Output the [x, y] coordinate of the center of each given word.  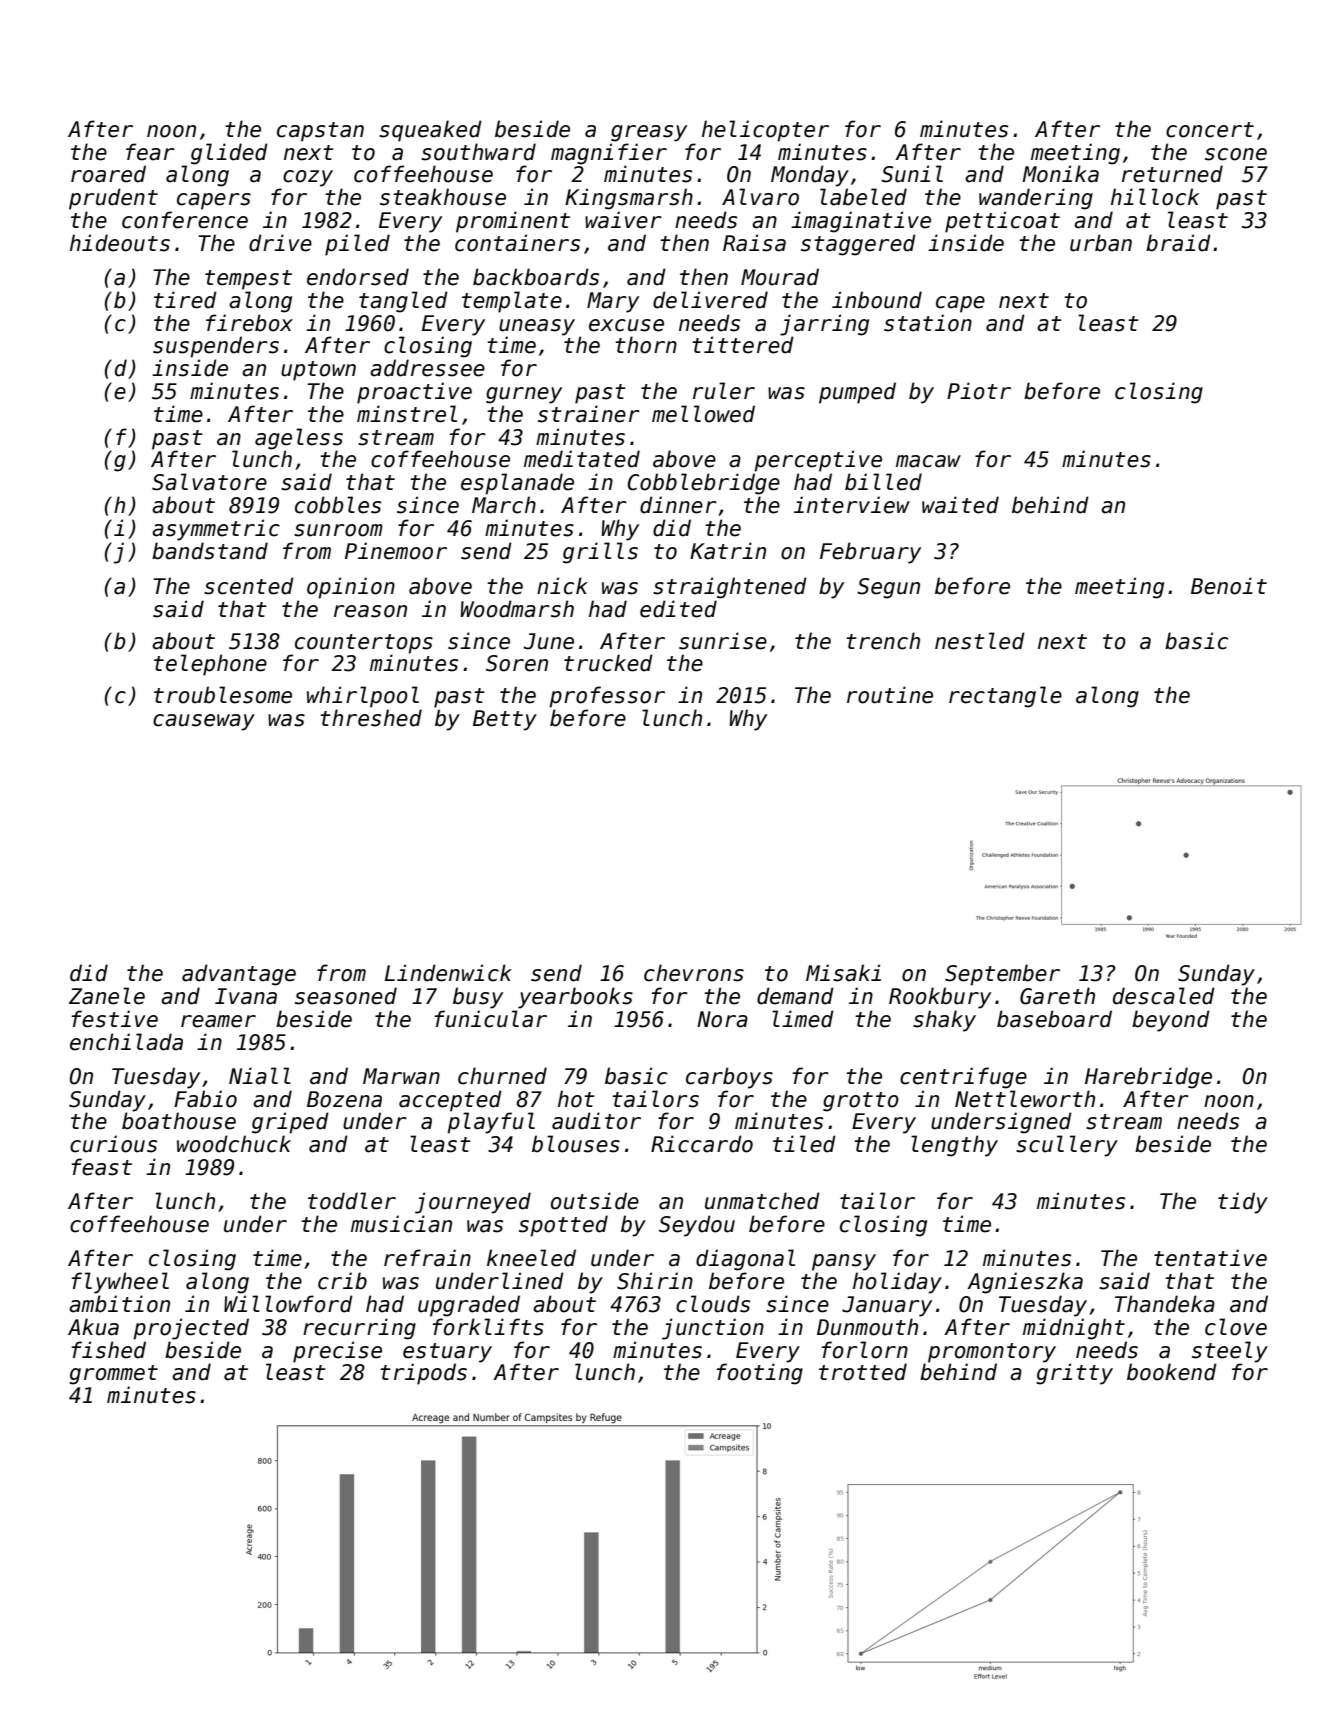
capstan [320, 132]
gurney [524, 395]
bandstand [210, 551]
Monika [1060, 174]
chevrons [694, 973]
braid [1178, 243]
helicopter [765, 131]
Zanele [107, 996]
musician [401, 1224]
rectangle [1005, 697]
